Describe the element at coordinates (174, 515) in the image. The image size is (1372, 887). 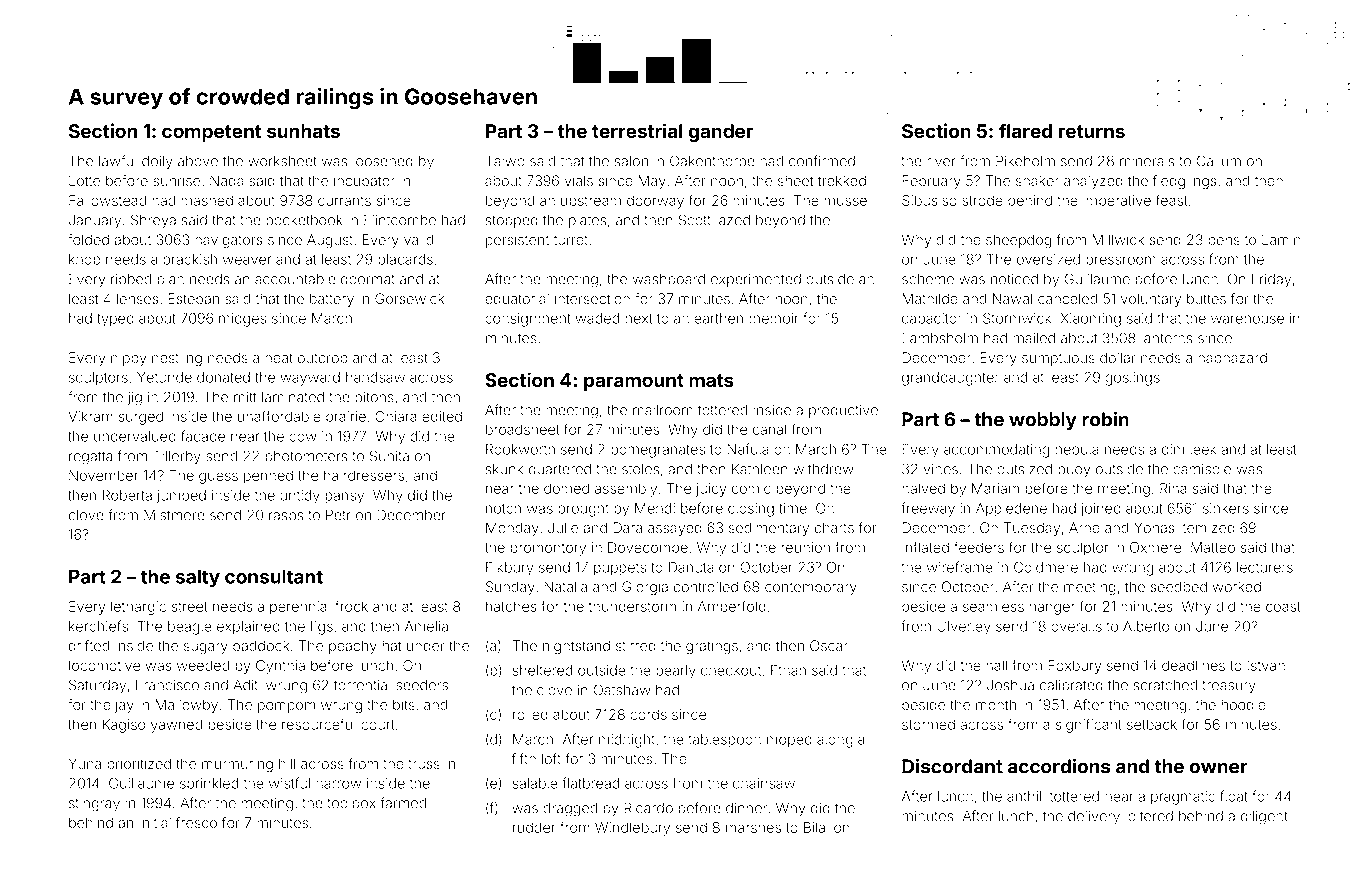
I see `Mistmere` at that location.
